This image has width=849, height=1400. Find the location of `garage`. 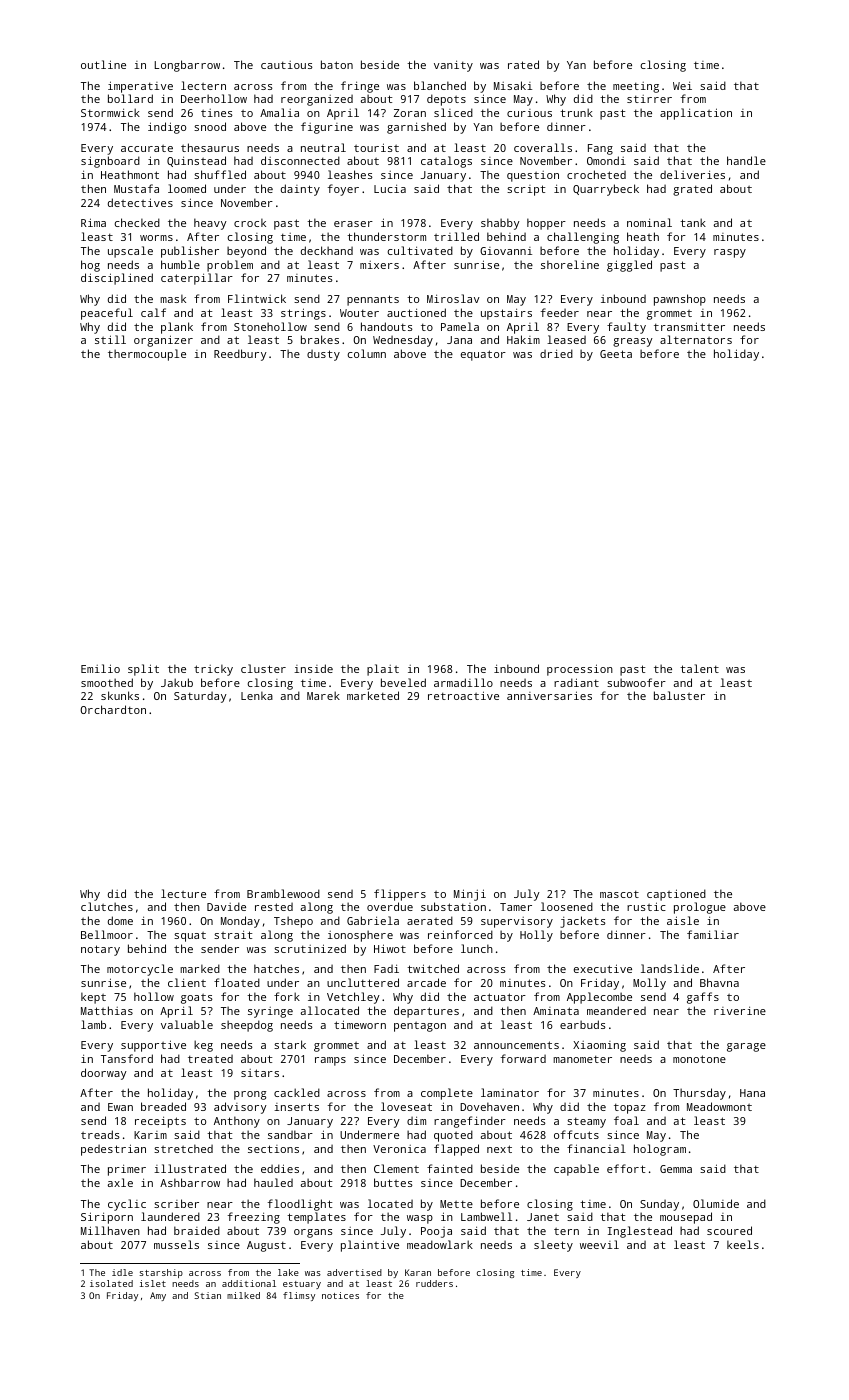

garage is located at coordinates (746, 1047).
